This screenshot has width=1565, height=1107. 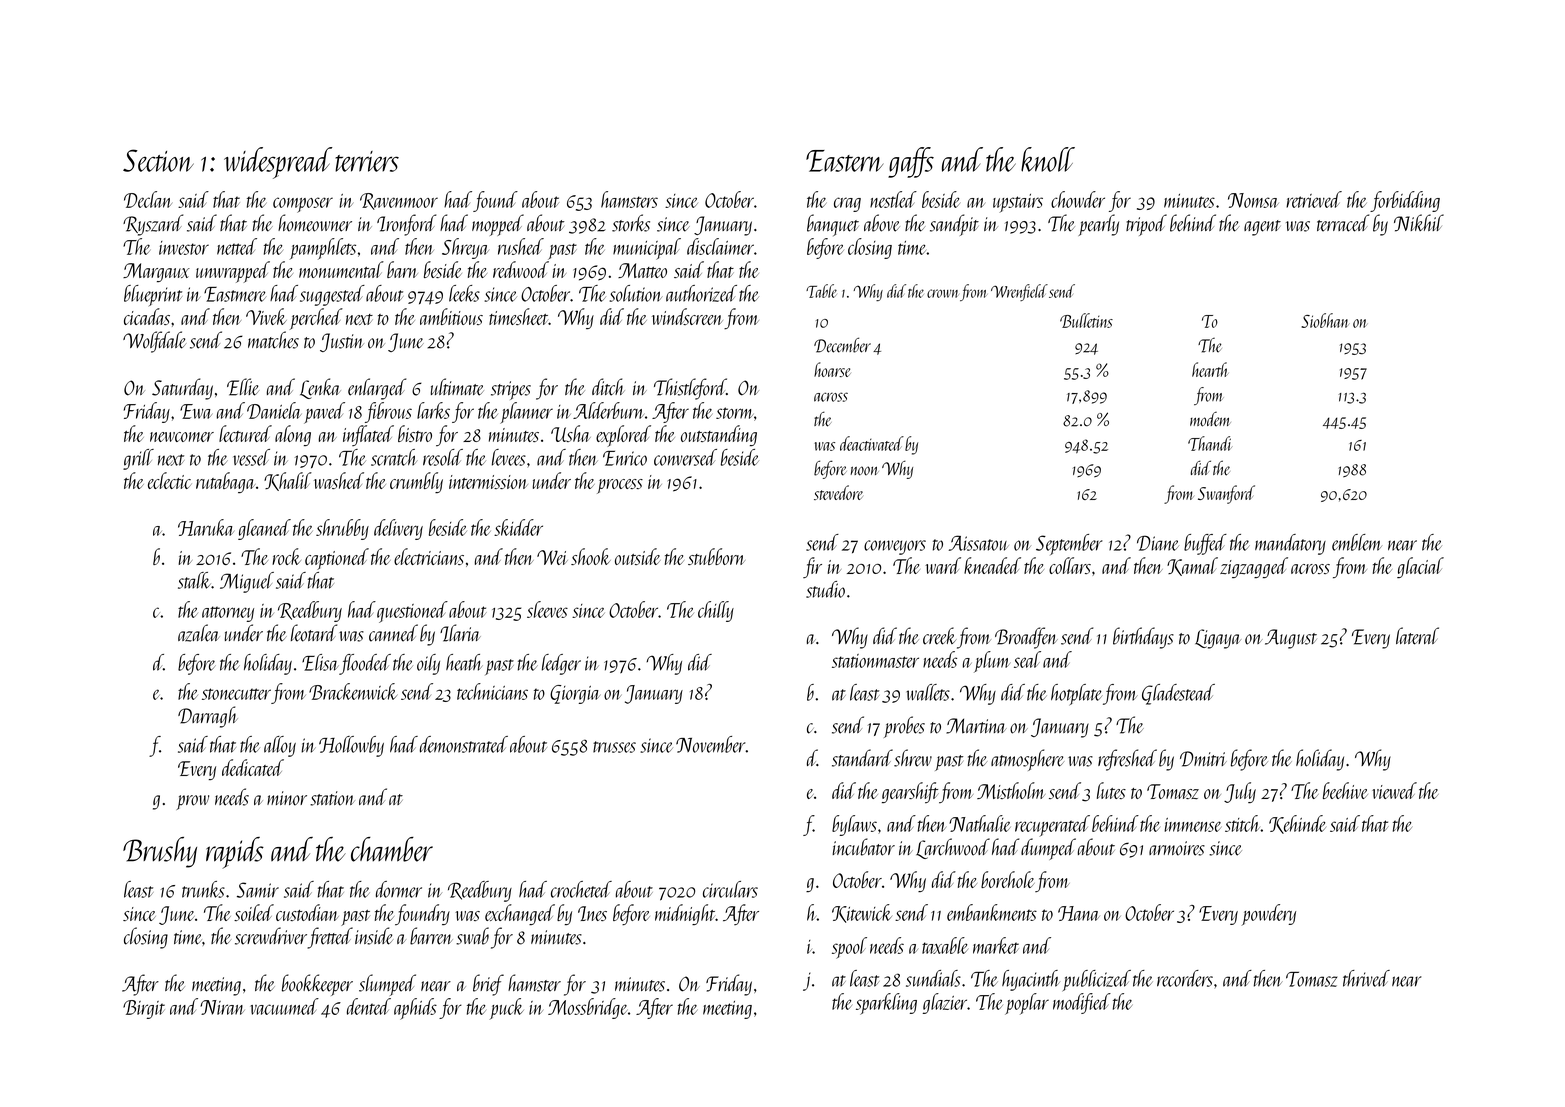 I want to click on modified, so click(x=1082, y=1003).
